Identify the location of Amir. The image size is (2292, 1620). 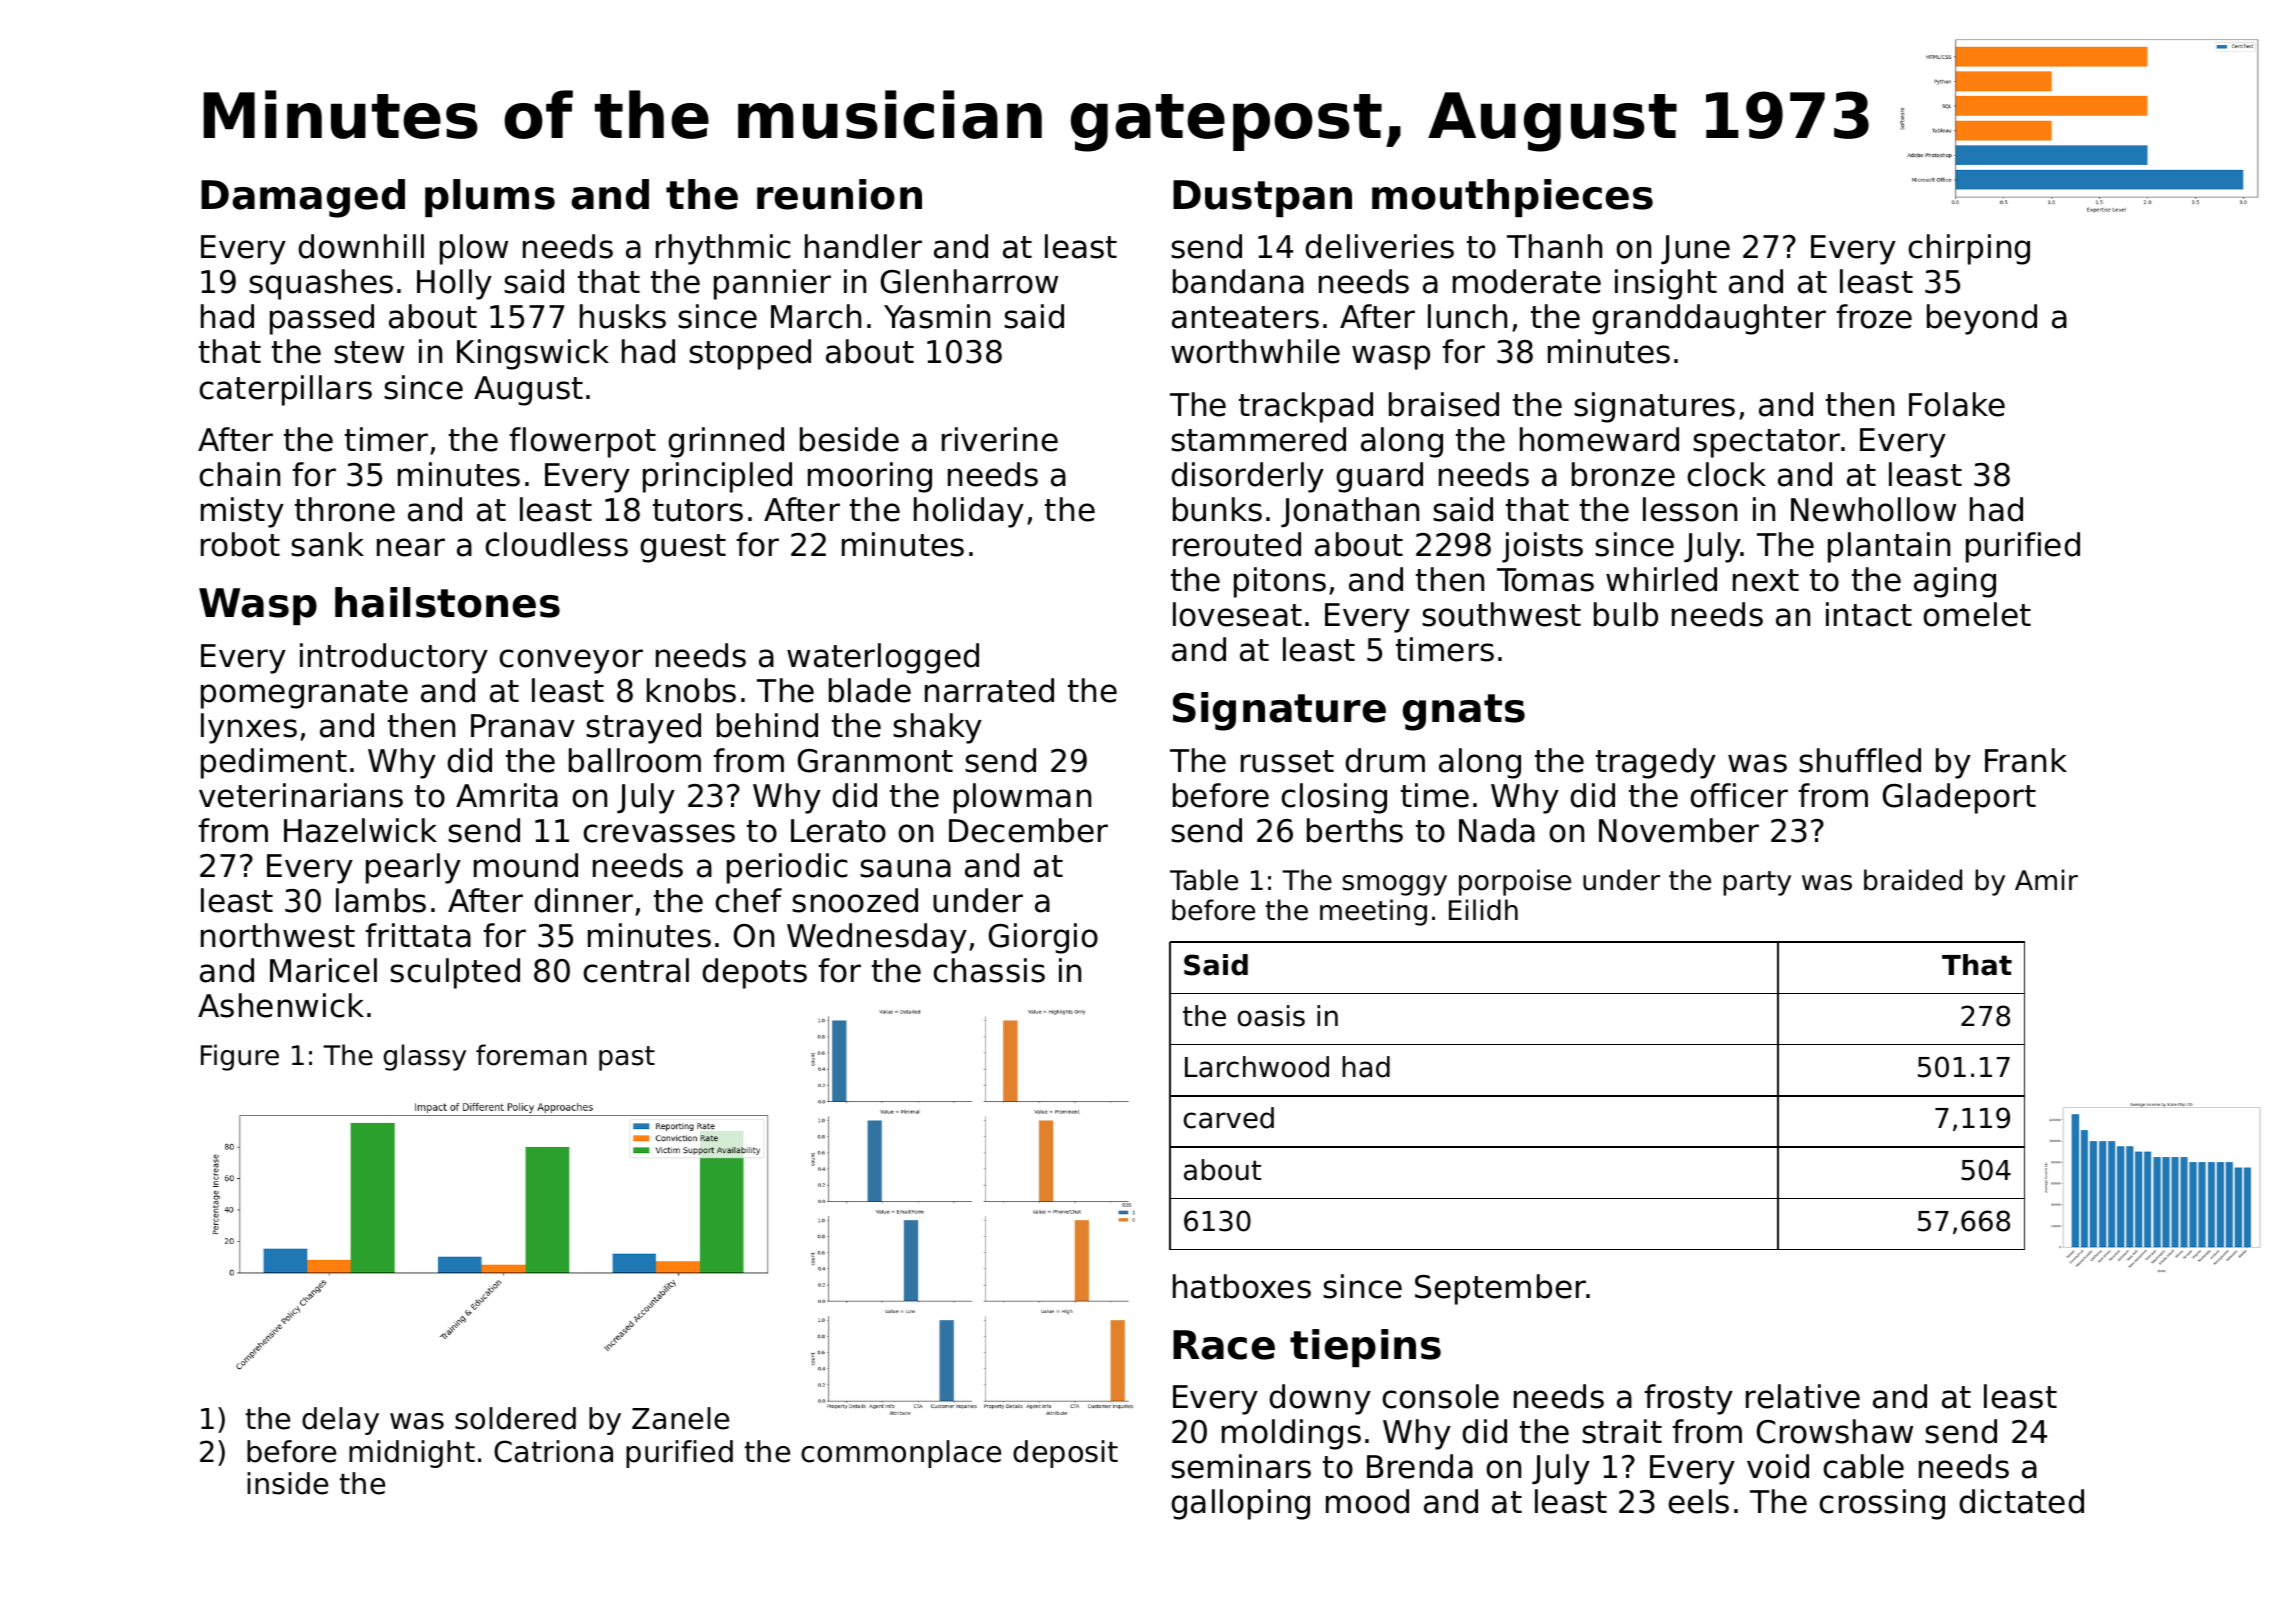
(2046, 879).
